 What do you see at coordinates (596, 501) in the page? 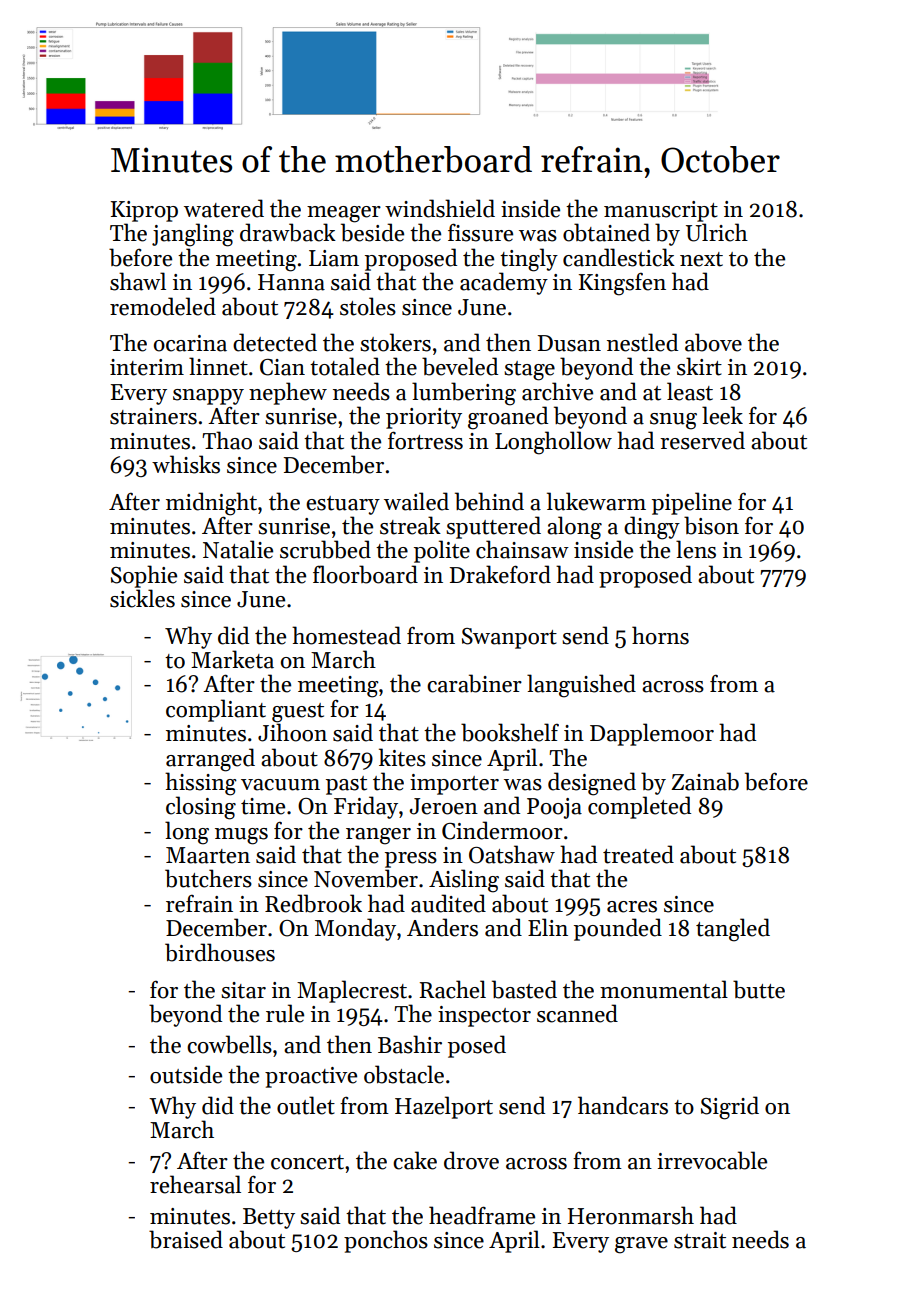
I see `lukewarm` at bounding box center [596, 501].
